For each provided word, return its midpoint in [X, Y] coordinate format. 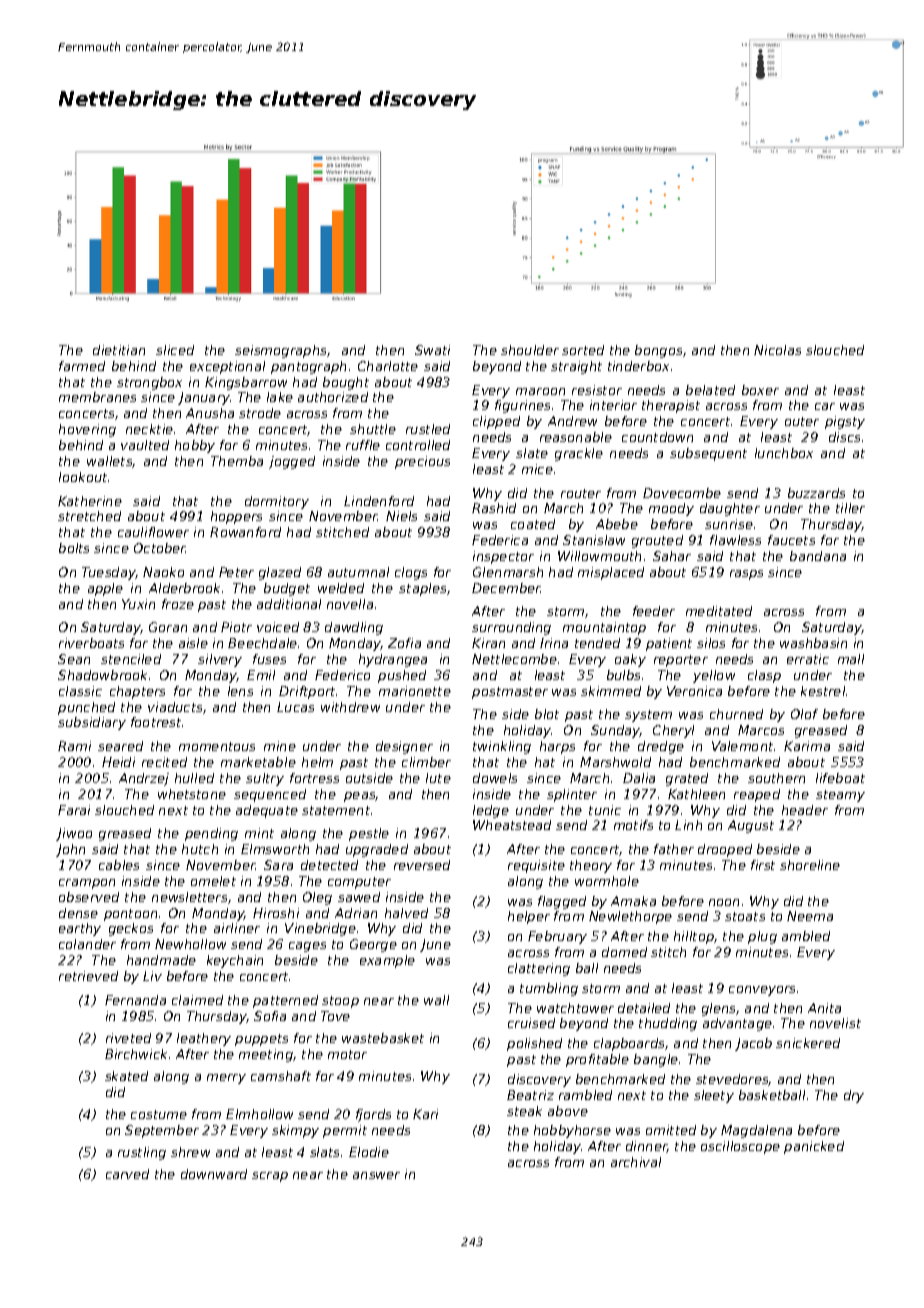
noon [724, 902]
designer [404, 747]
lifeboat [840, 778]
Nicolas [777, 350]
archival [636, 1162]
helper [529, 917]
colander [87, 944]
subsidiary [92, 723]
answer [376, 1175]
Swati [432, 350]
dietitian [119, 350]
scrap [270, 1177]
